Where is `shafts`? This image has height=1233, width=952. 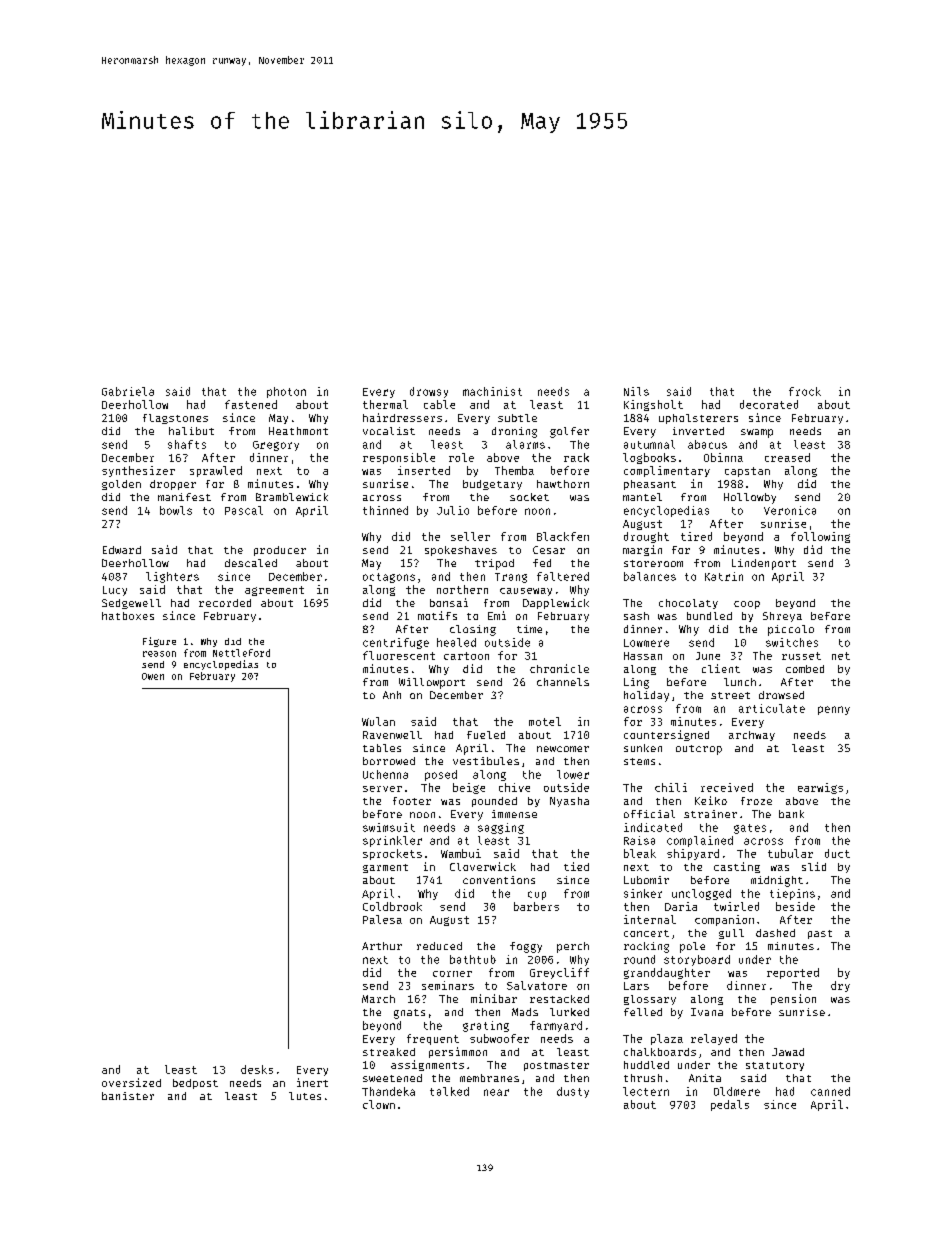 shafts is located at coordinates (187, 444).
